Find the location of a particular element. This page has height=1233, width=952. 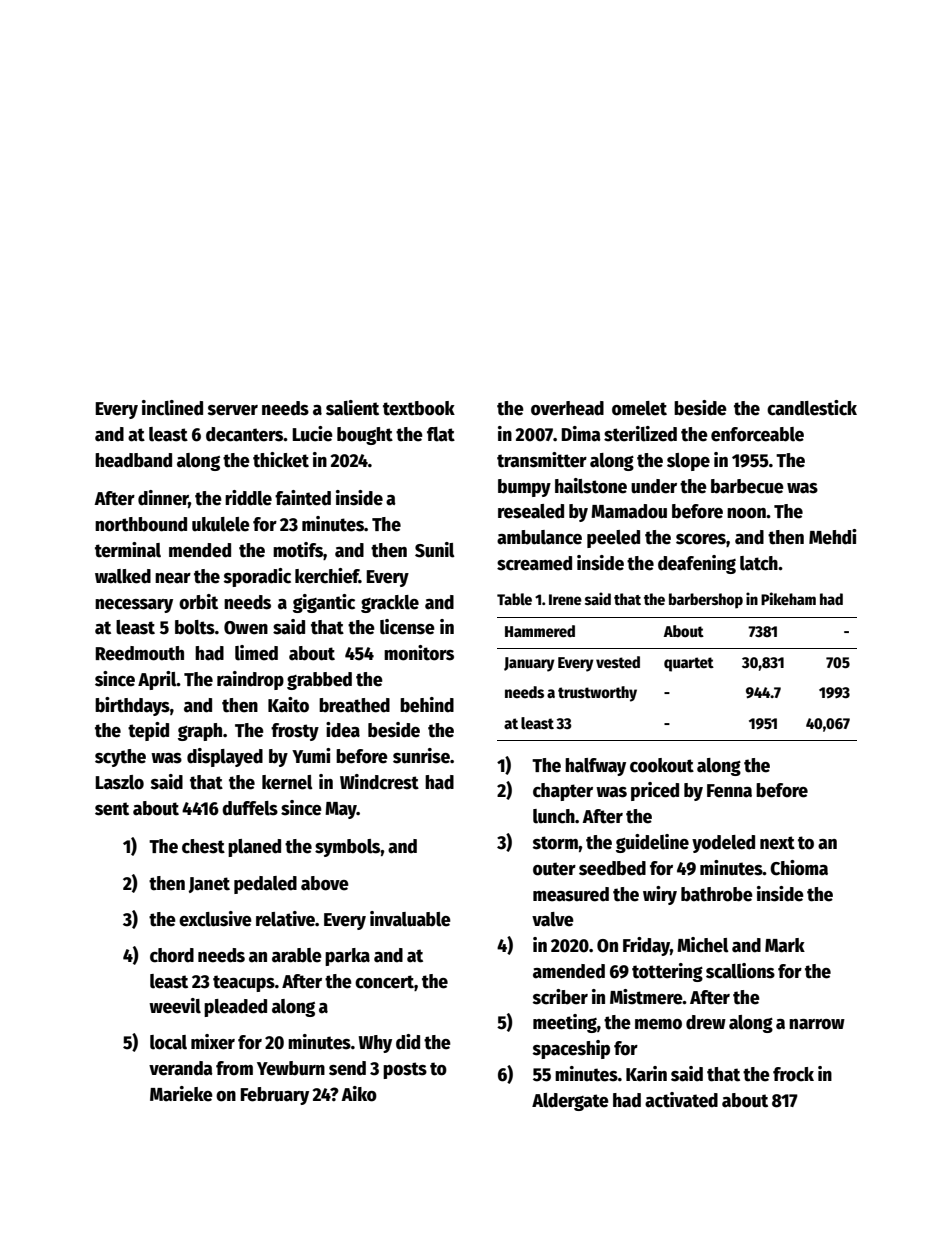

scythe is located at coordinates (120, 758).
